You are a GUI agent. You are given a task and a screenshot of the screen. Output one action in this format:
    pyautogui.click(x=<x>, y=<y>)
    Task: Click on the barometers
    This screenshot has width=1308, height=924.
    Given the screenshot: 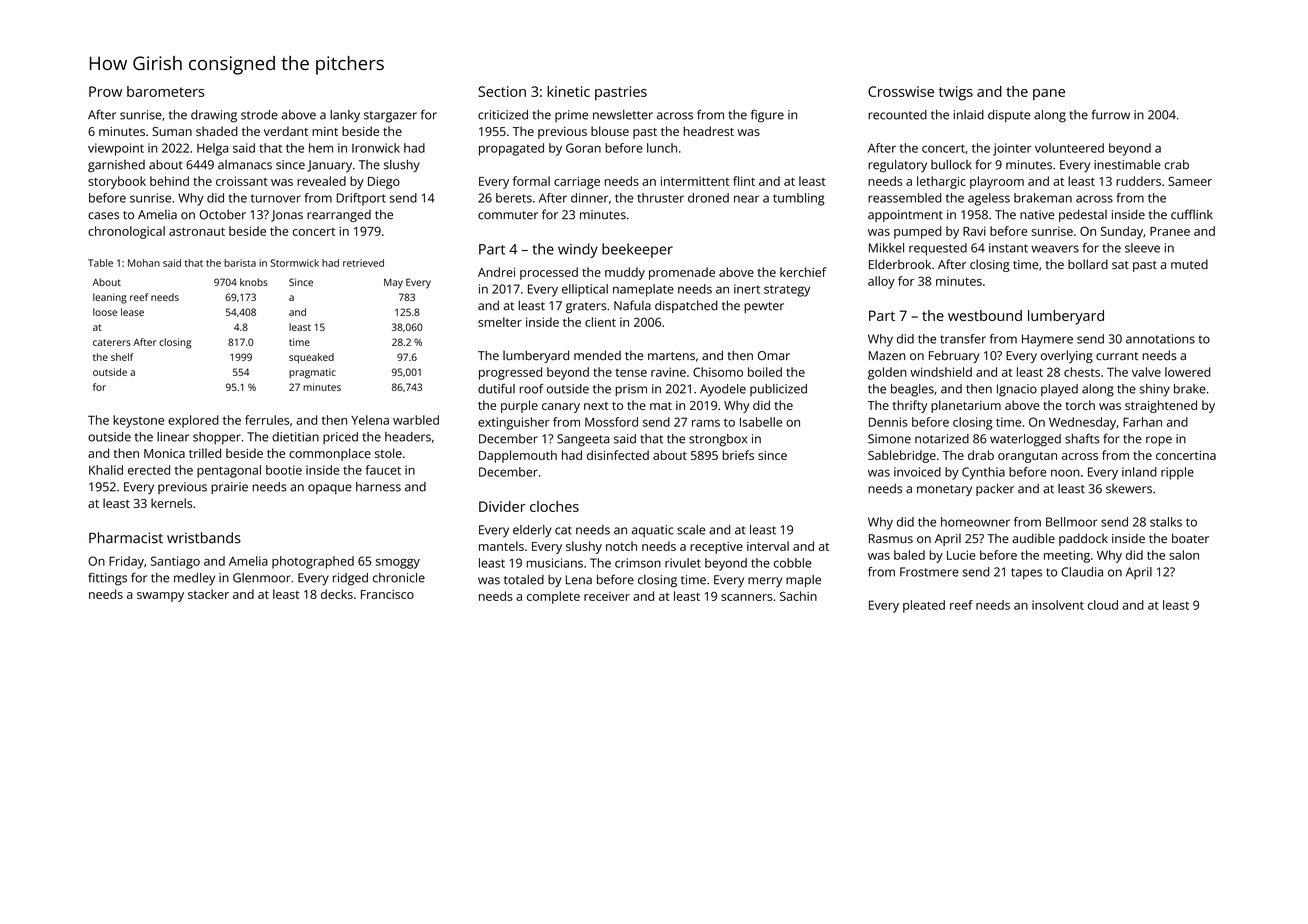 What is the action you would take?
    pyautogui.click(x=165, y=91)
